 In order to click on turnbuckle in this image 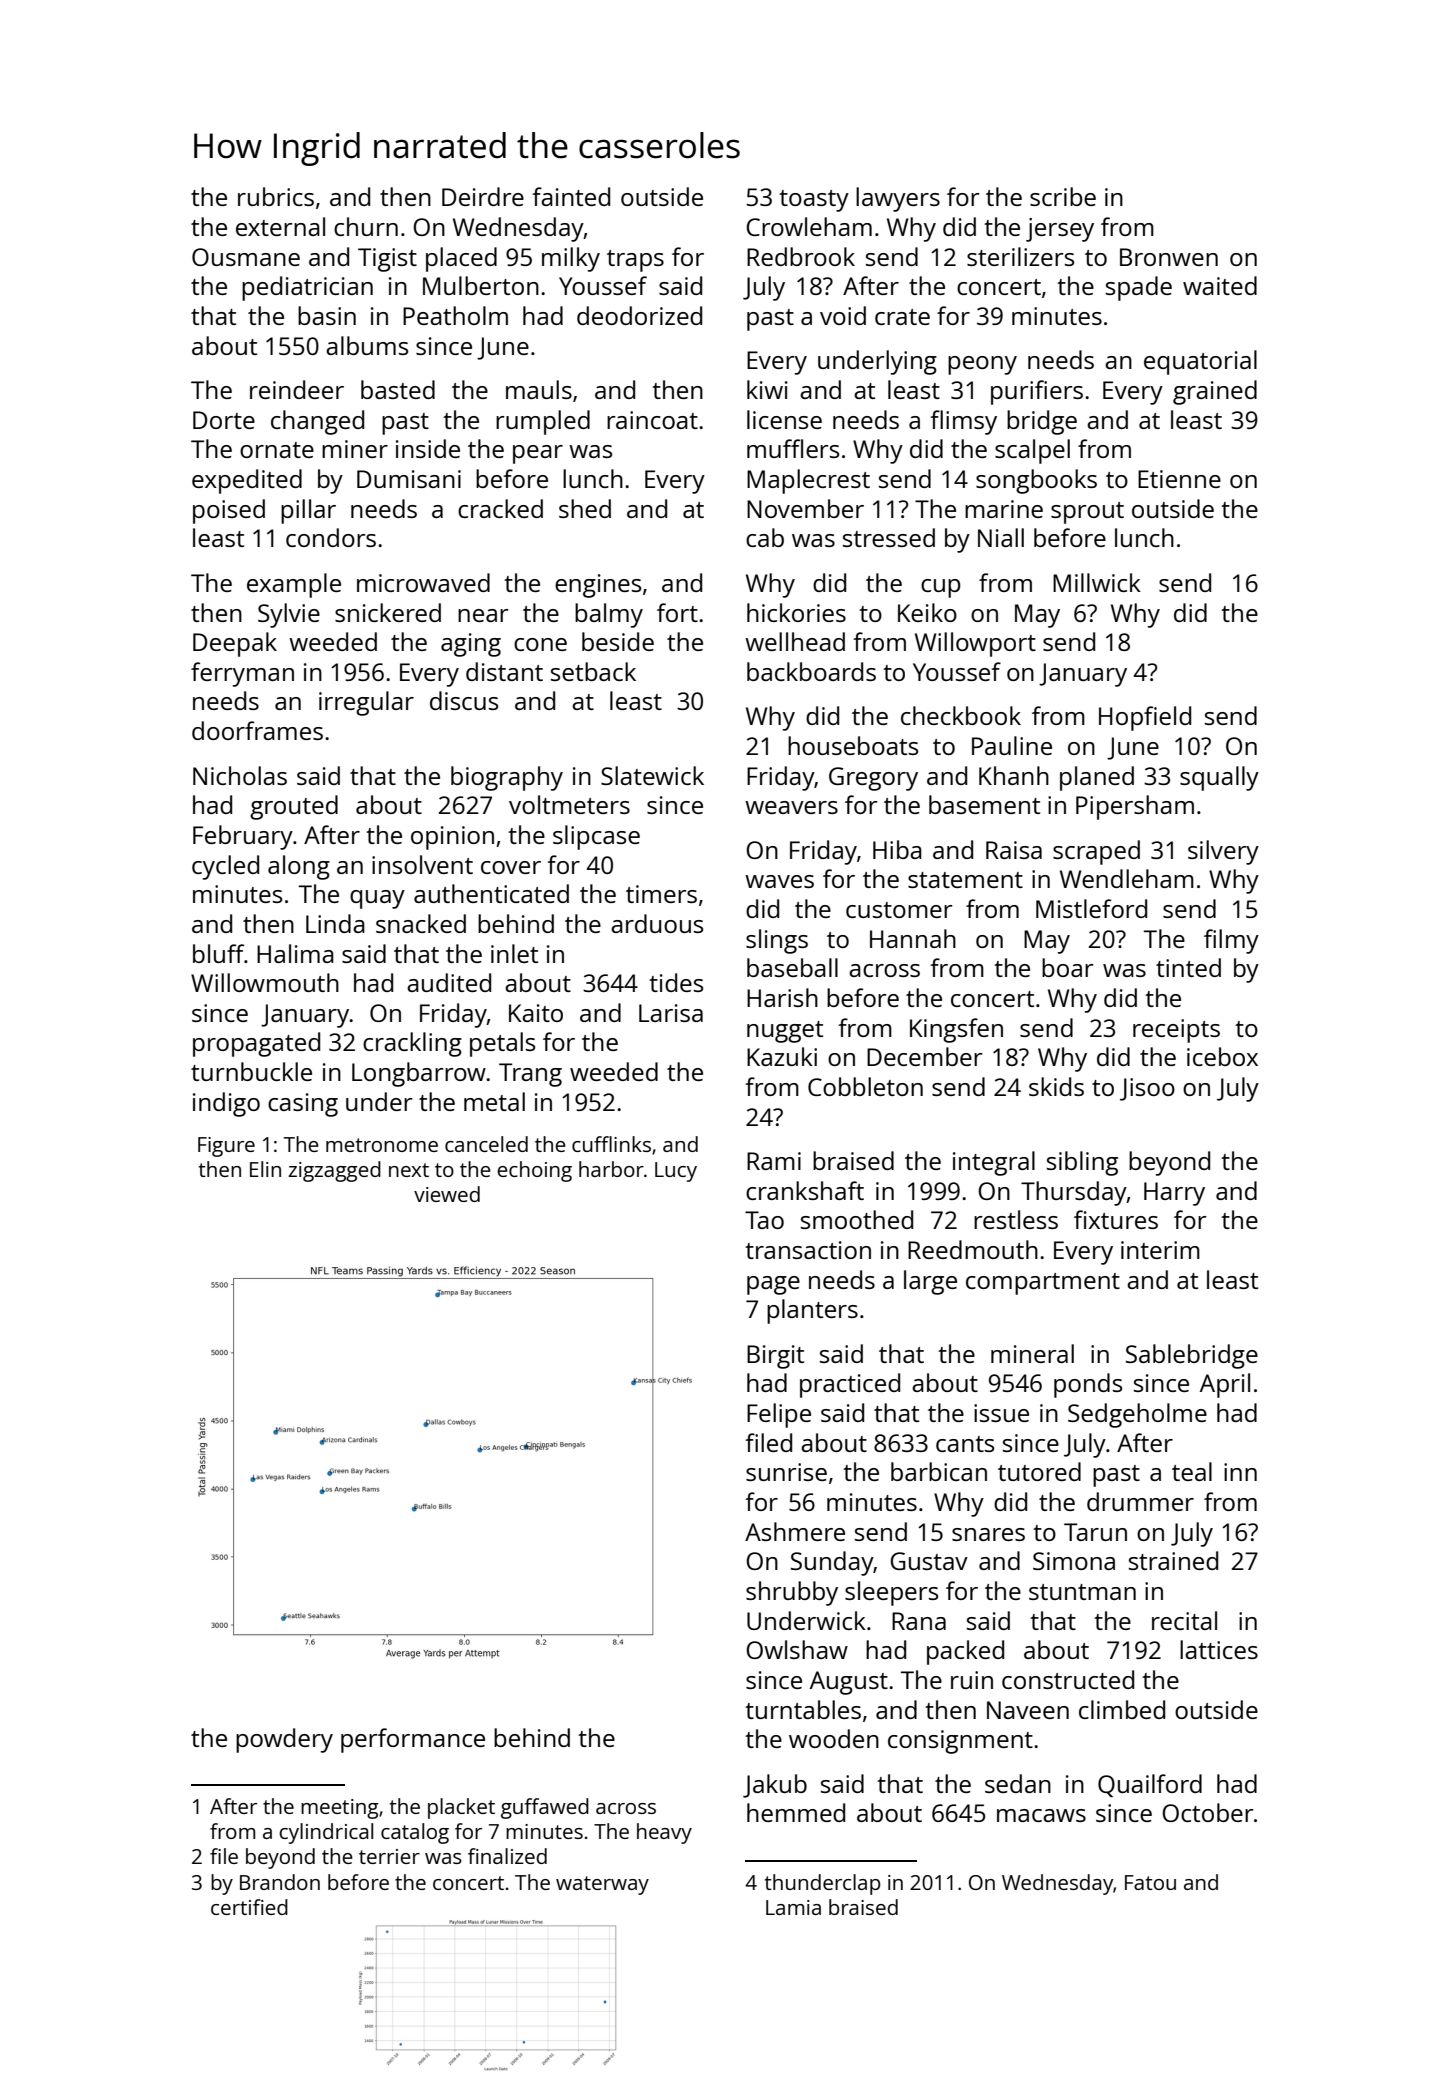, I will do `click(251, 1071)`.
